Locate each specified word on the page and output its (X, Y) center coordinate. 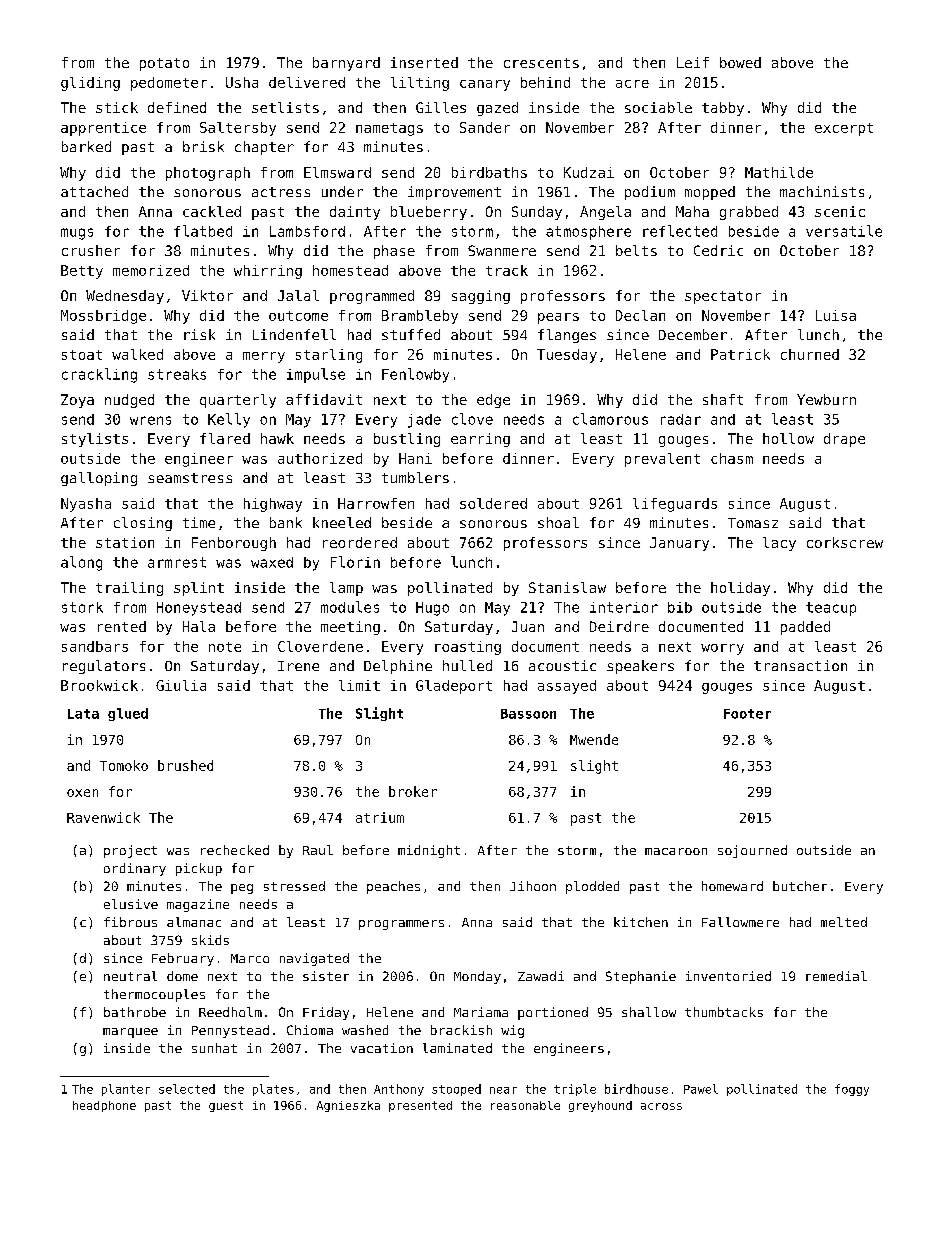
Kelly (229, 420)
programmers (401, 925)
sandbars (95, 646)
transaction (800, 665)
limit (359, 685)
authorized (320, 458)
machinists (822, 191)
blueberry (429, 213)
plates (273, 1090)
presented (420, 1106)
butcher (800, 886)
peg (242, 889)
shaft (723, 399)
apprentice (103, 129)
